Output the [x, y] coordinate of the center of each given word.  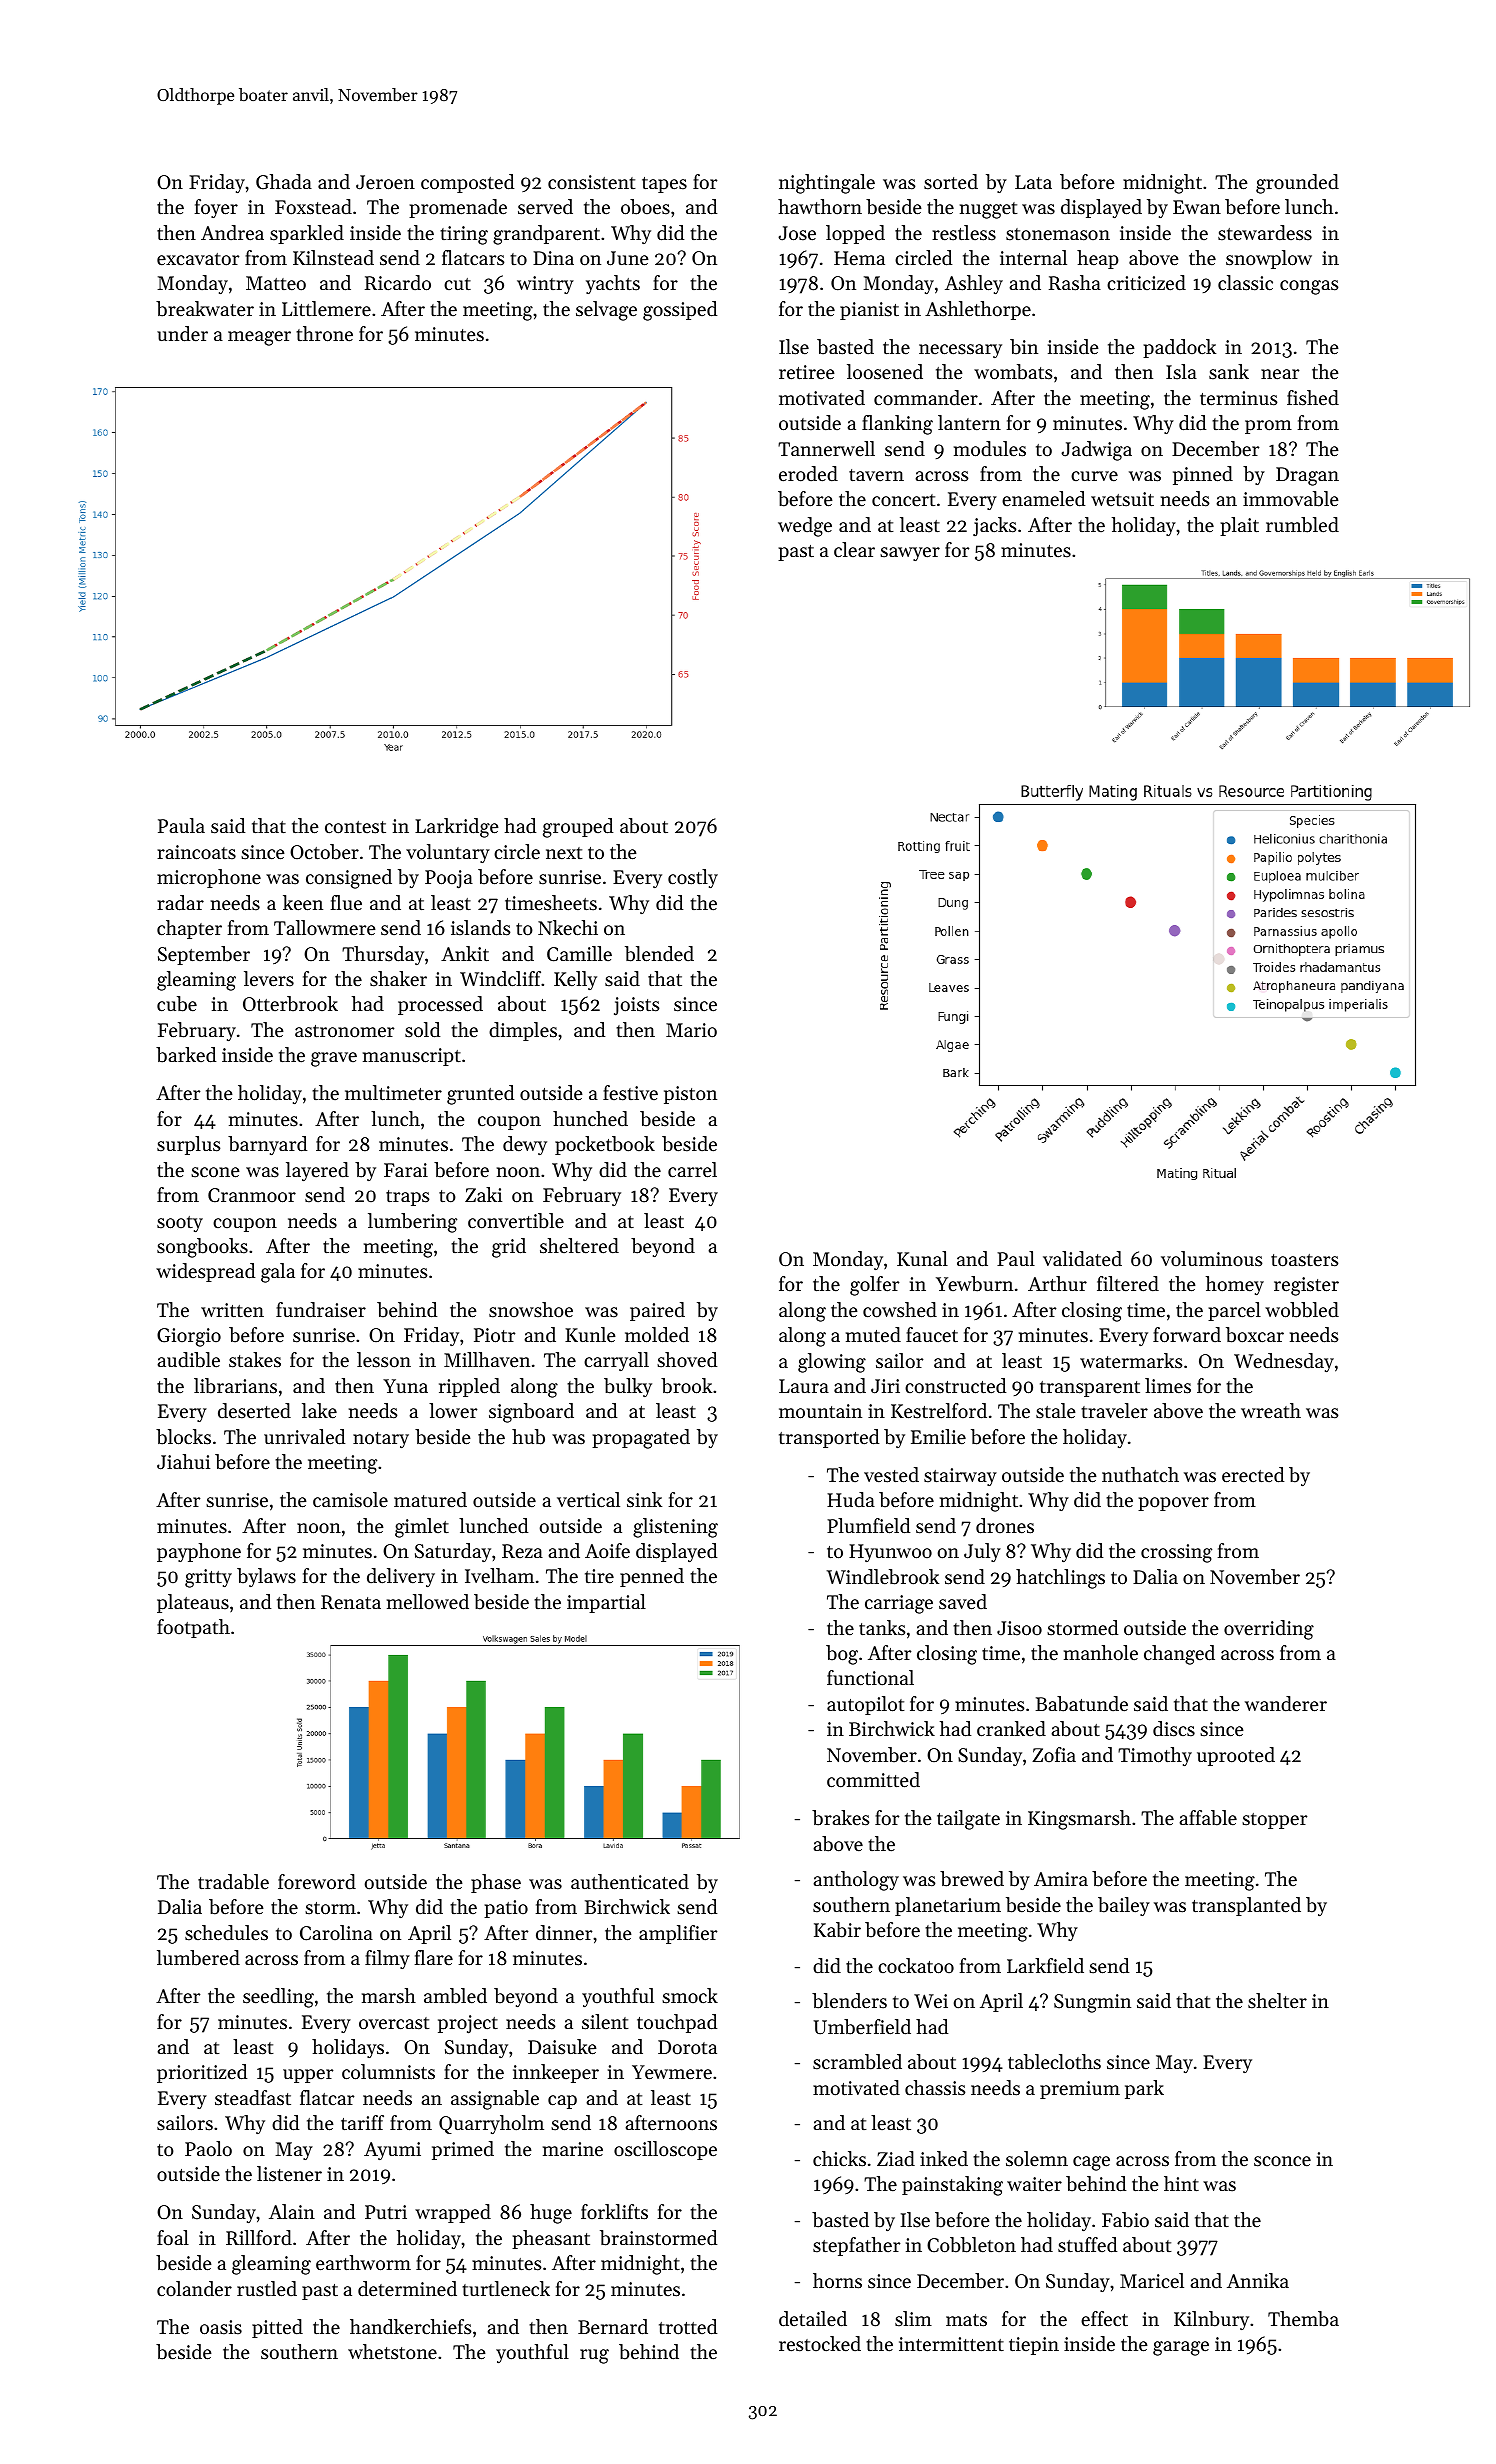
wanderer [1286, 1704]
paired [657, 1311]
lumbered [198, 1958]
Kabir [837, 1930]
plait [1239, 526]
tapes [664, 185]
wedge [805, 527]
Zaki [483, 1194]
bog [842, 1655]
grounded [1297, 184]
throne [324, 334]
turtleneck [506, 2289]
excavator [198, 259]
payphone [199, 1552]
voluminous [1211, 1259]
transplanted [1246, 1906]
